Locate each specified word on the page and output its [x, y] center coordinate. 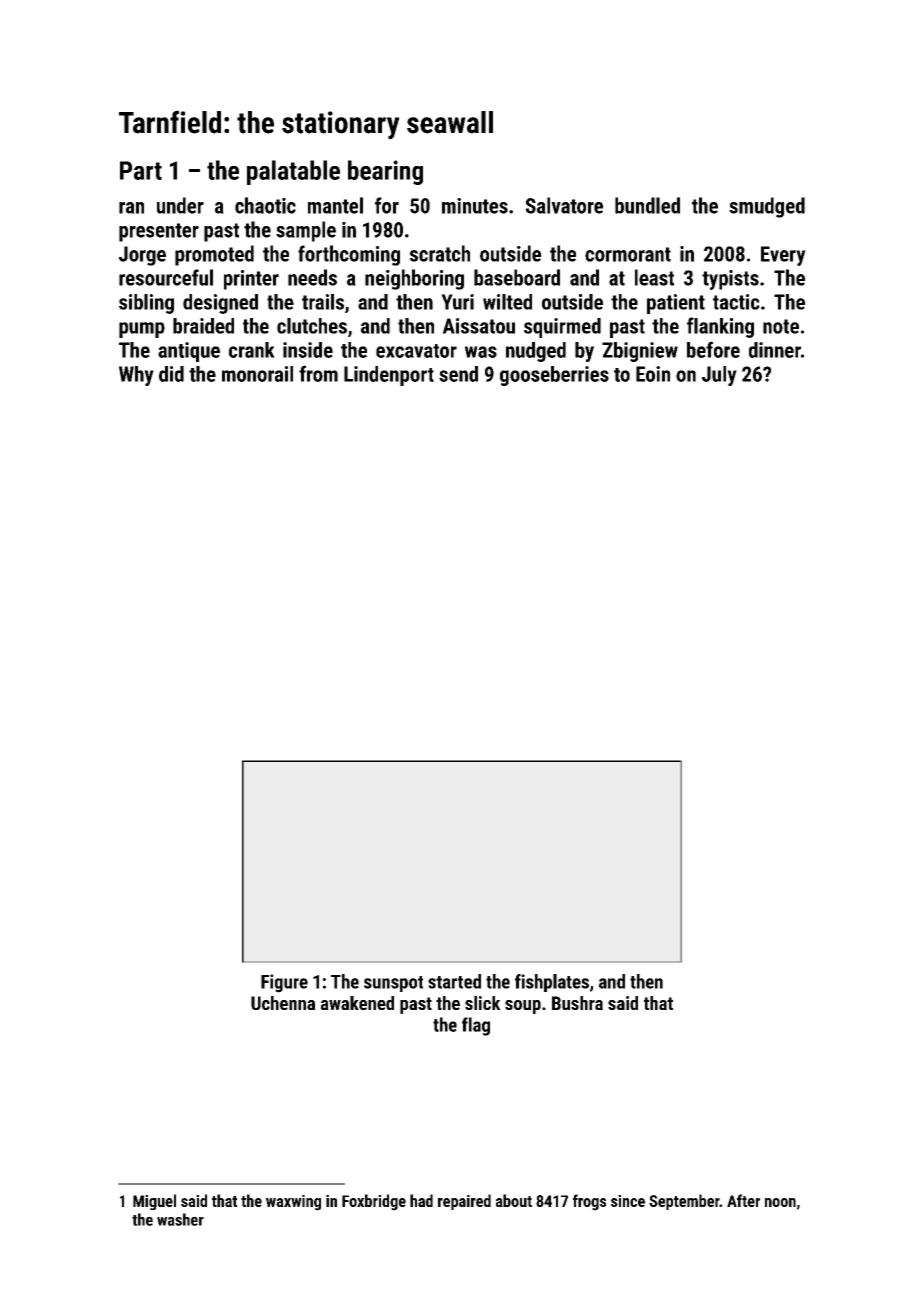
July [719, 376]
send [458, 374]
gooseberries [554, 376]
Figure [284, 983]
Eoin [653, 374]
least [654, 277]
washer [180, 1219]
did [171, 374]
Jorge [142, 256]
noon [780, 1202]
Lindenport [389, 376]
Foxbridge [374, 1202]
